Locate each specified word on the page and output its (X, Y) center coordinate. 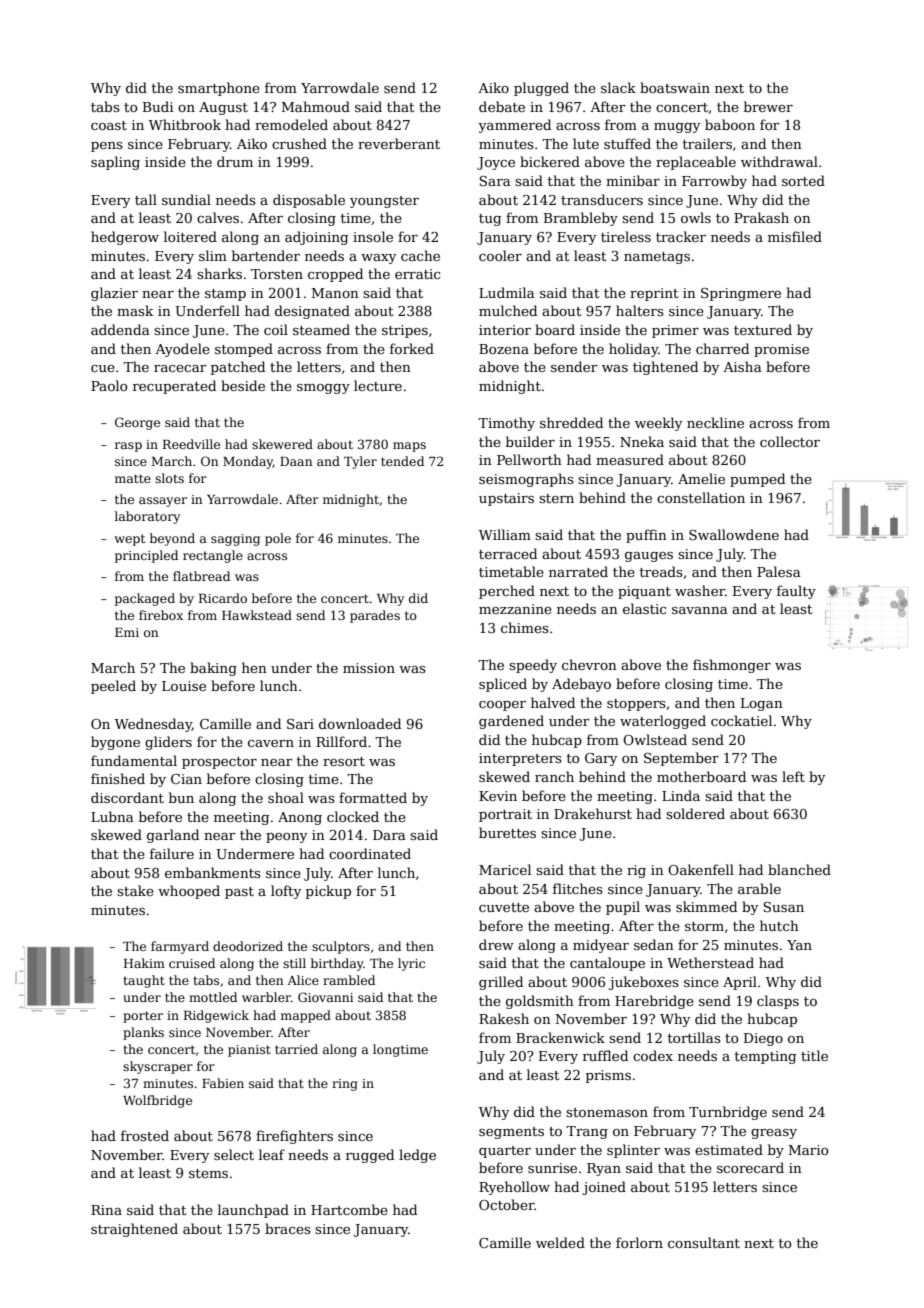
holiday (633, 350)
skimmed (706, 906)
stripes (405, 331)
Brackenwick (560, 1037)
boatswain (675, 87)
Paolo (109, 385)
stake (135, 890)
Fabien (223, 1083)
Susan (783, 907)
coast (109, 125)
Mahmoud (316, 106)
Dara (389, 835)
